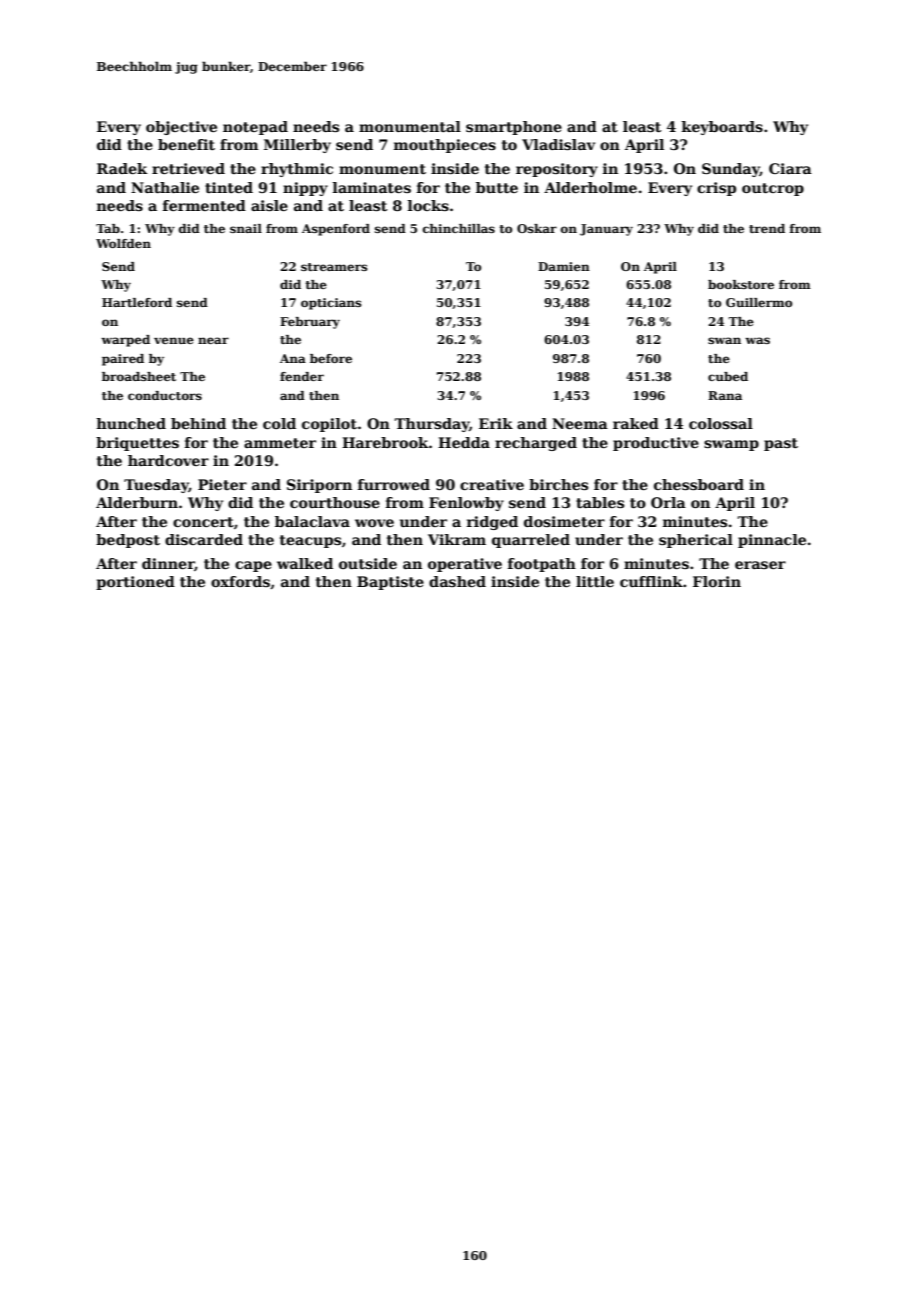  What do you see at coordinates (457, 539) in the screenshot?
I see `Vikram` at bounding box center [457, 539].
